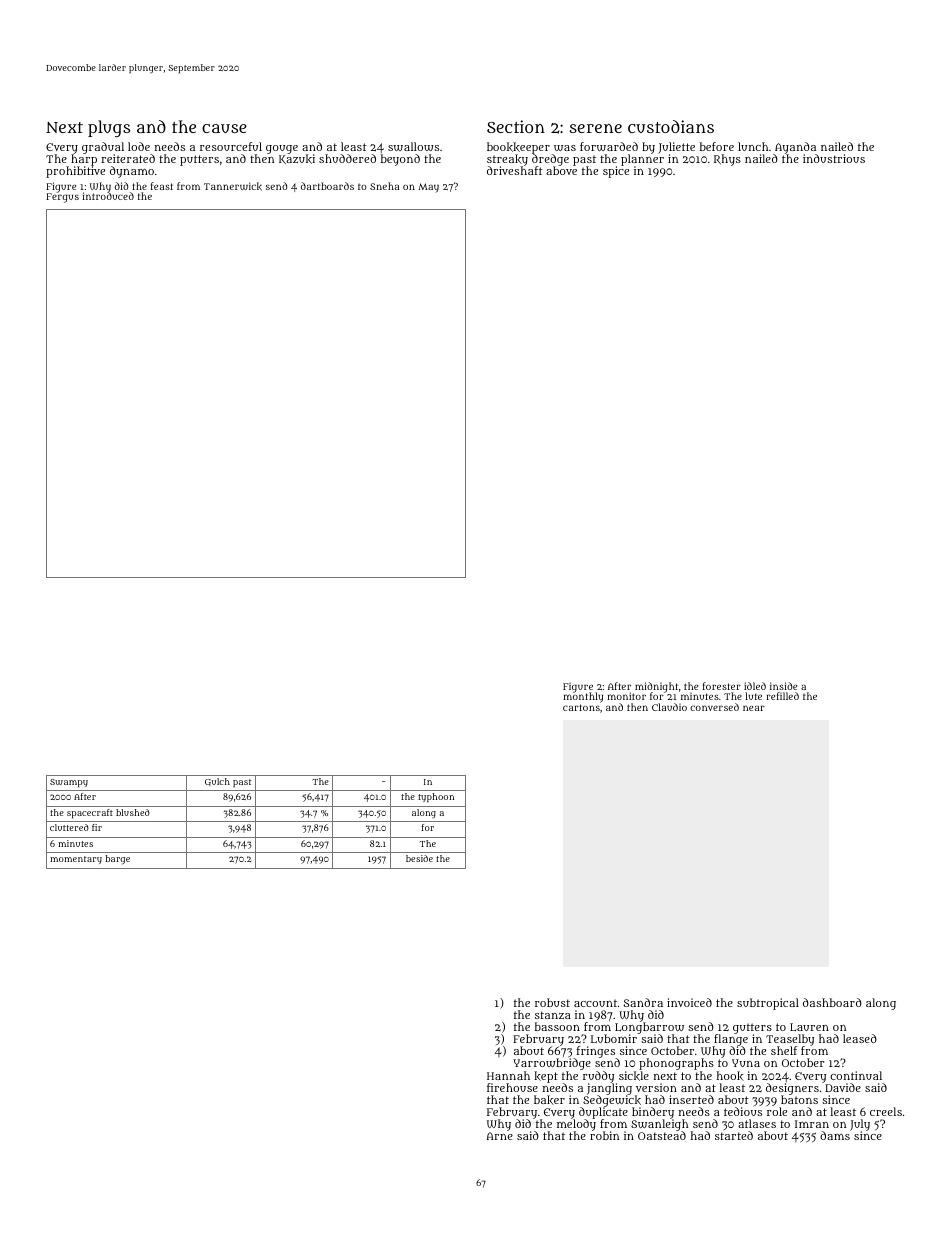  Describe the element at coordinates (583, 698) in the screenshot. I see `monthly` at that location.
